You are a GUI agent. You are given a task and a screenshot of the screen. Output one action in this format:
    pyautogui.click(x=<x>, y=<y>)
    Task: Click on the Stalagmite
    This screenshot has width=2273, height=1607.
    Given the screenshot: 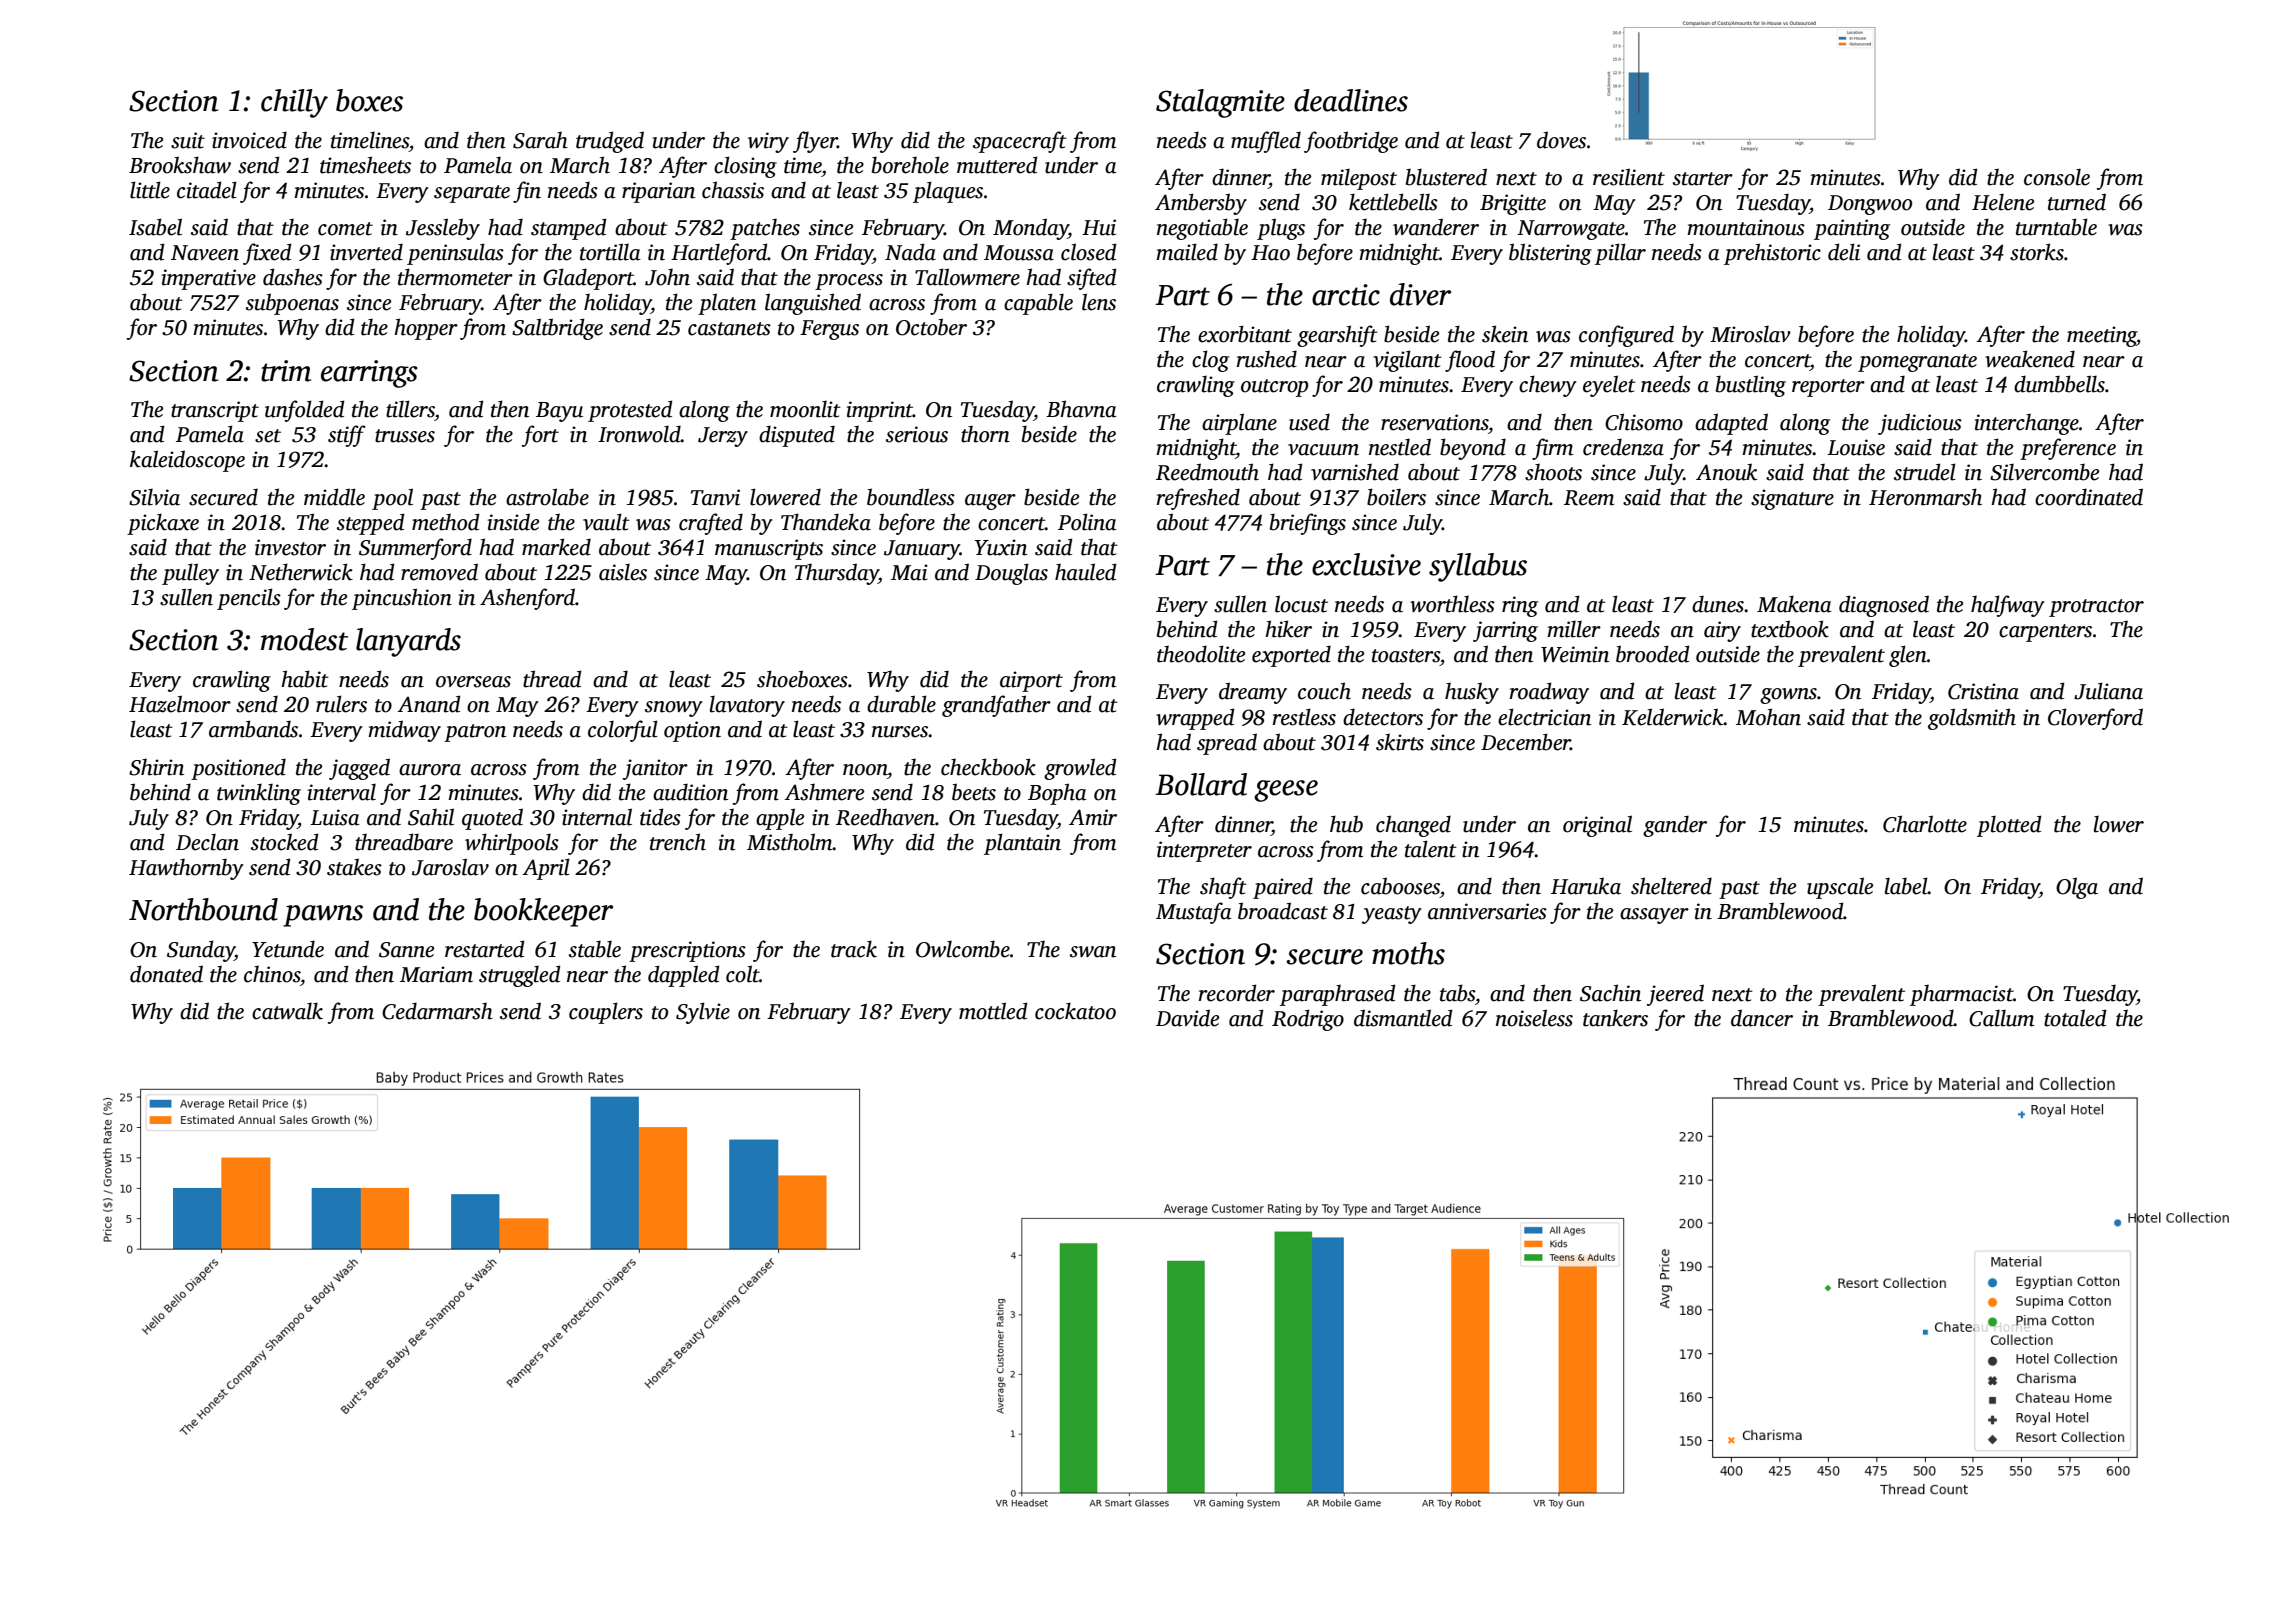 What is the action you would take?
    pyautogui.click(x=1220, y=103)
